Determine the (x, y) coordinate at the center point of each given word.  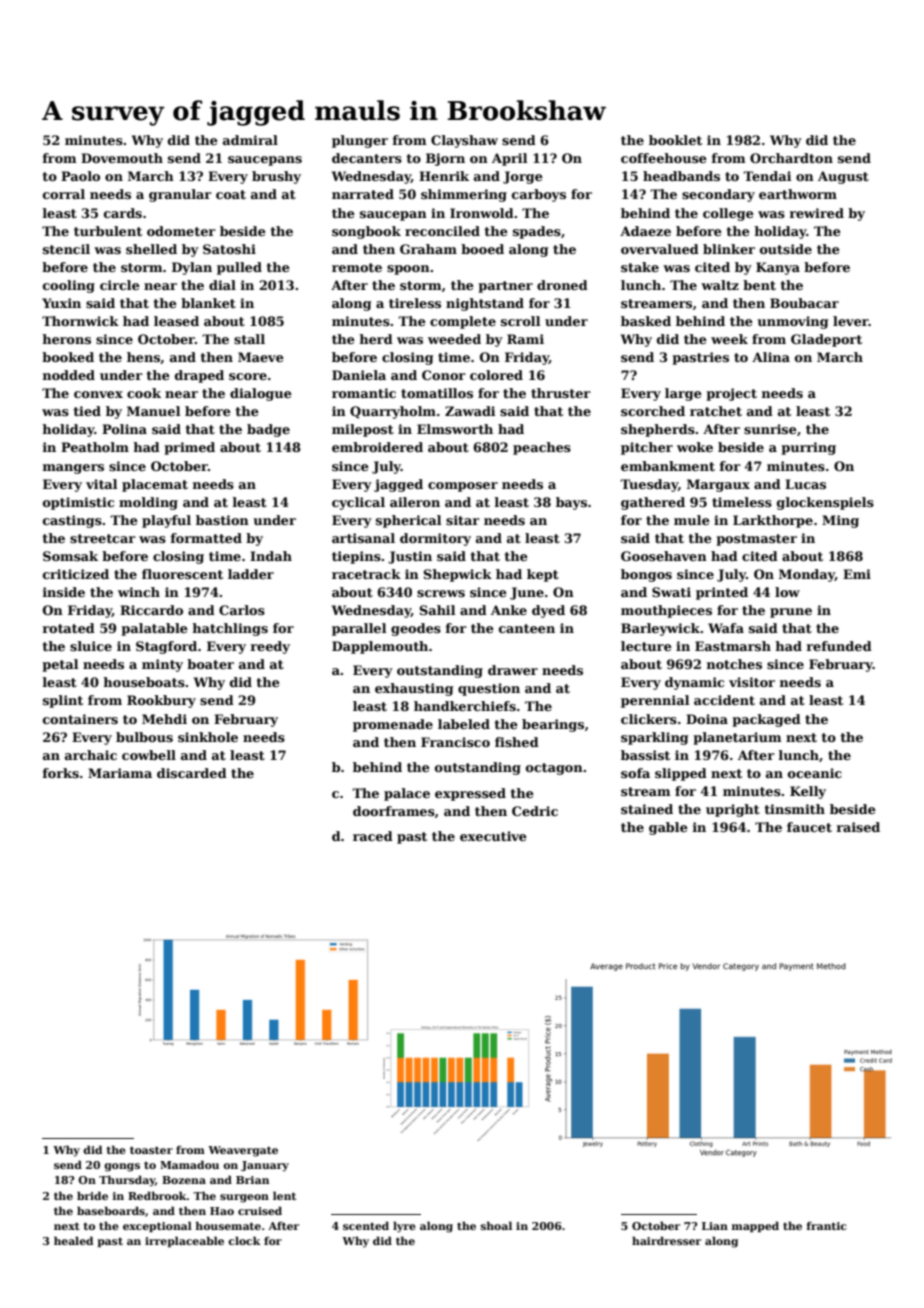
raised (858, 827)
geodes (416, 629)
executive (493, 836)
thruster (561, 393)
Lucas (805, 484)
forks (61, 773)
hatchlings (230, 629)
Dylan (192, 268)
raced (373, 836)
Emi (857, 574)
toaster (151, 1150)
